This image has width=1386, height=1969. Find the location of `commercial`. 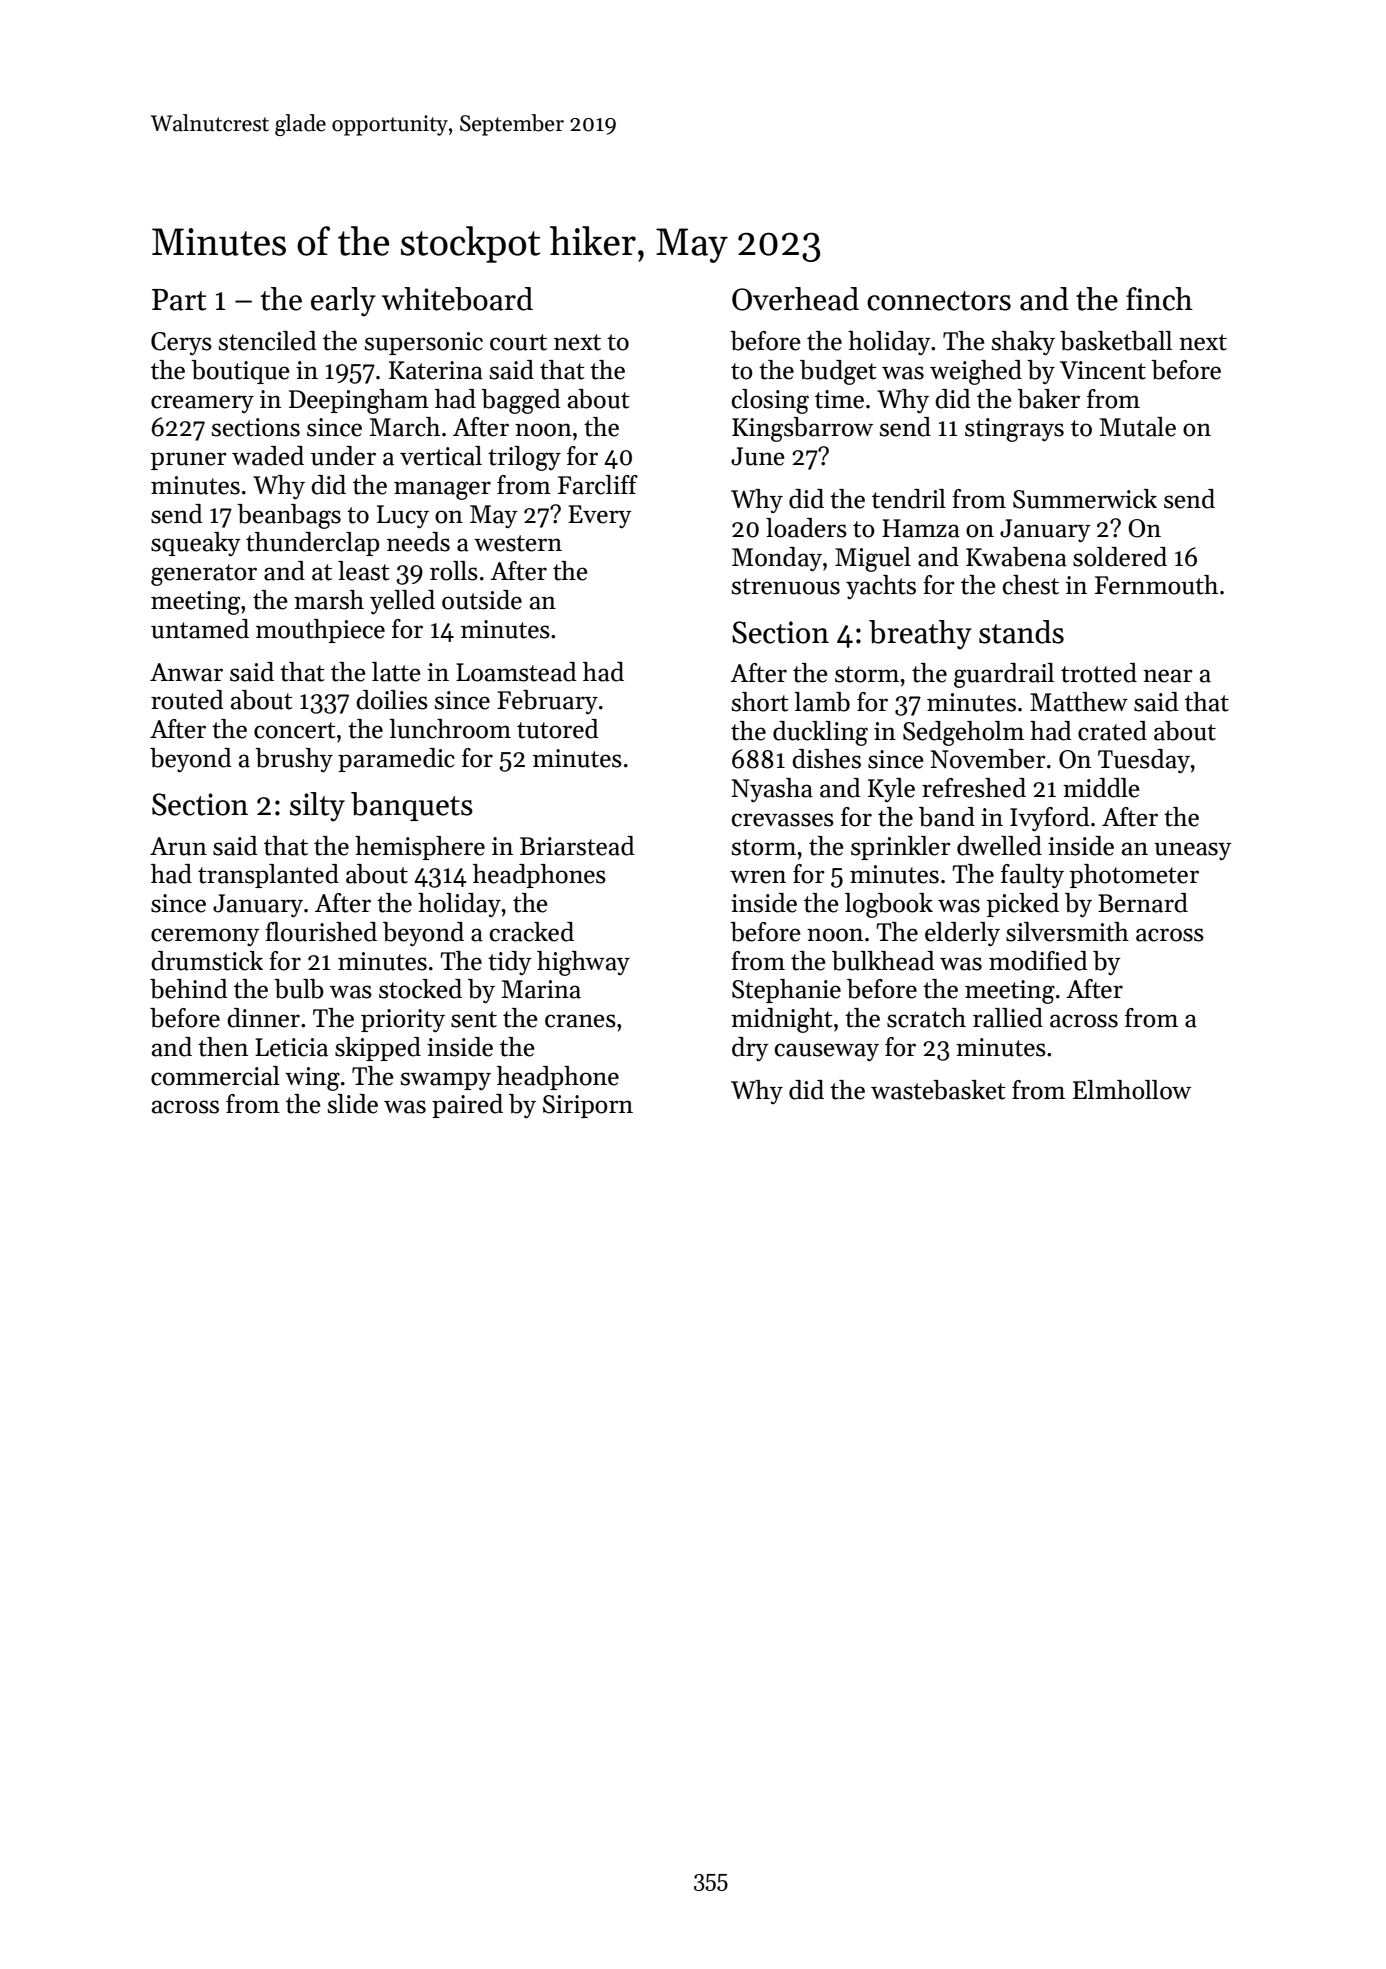

commercial is located at coordinates (215, 1076).
